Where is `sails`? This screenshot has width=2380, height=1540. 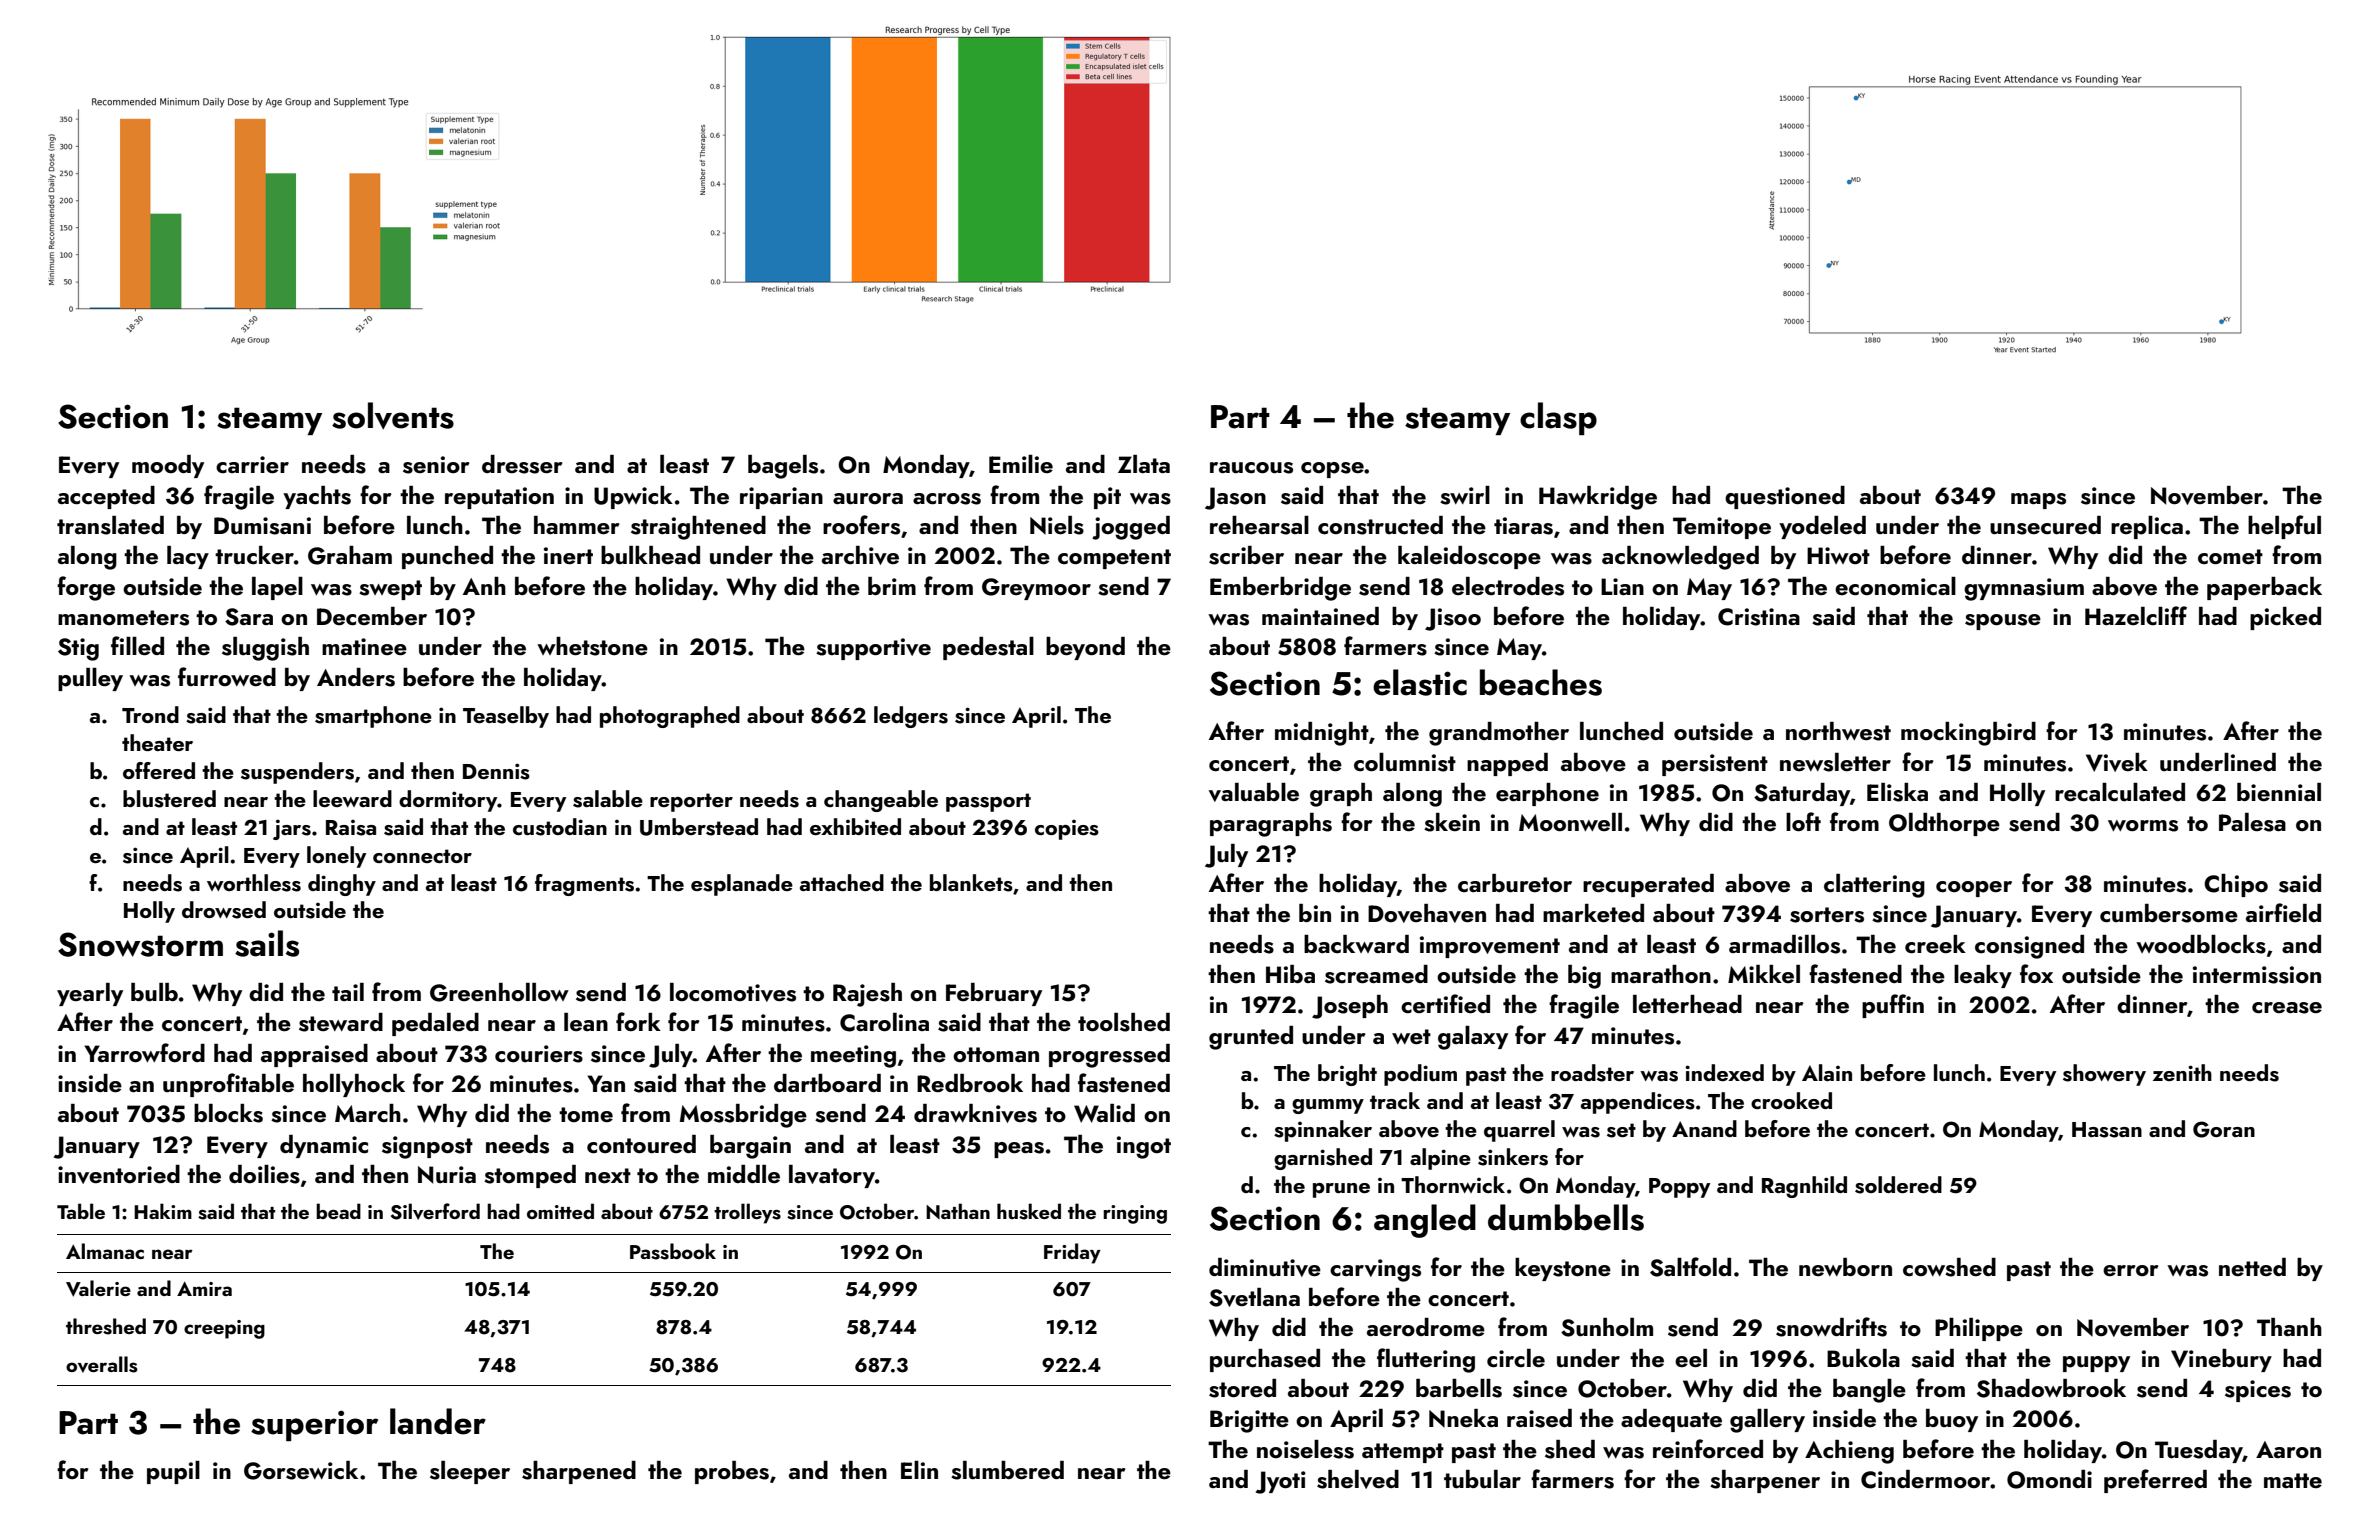 sails is located at coordinates (267, 943).
